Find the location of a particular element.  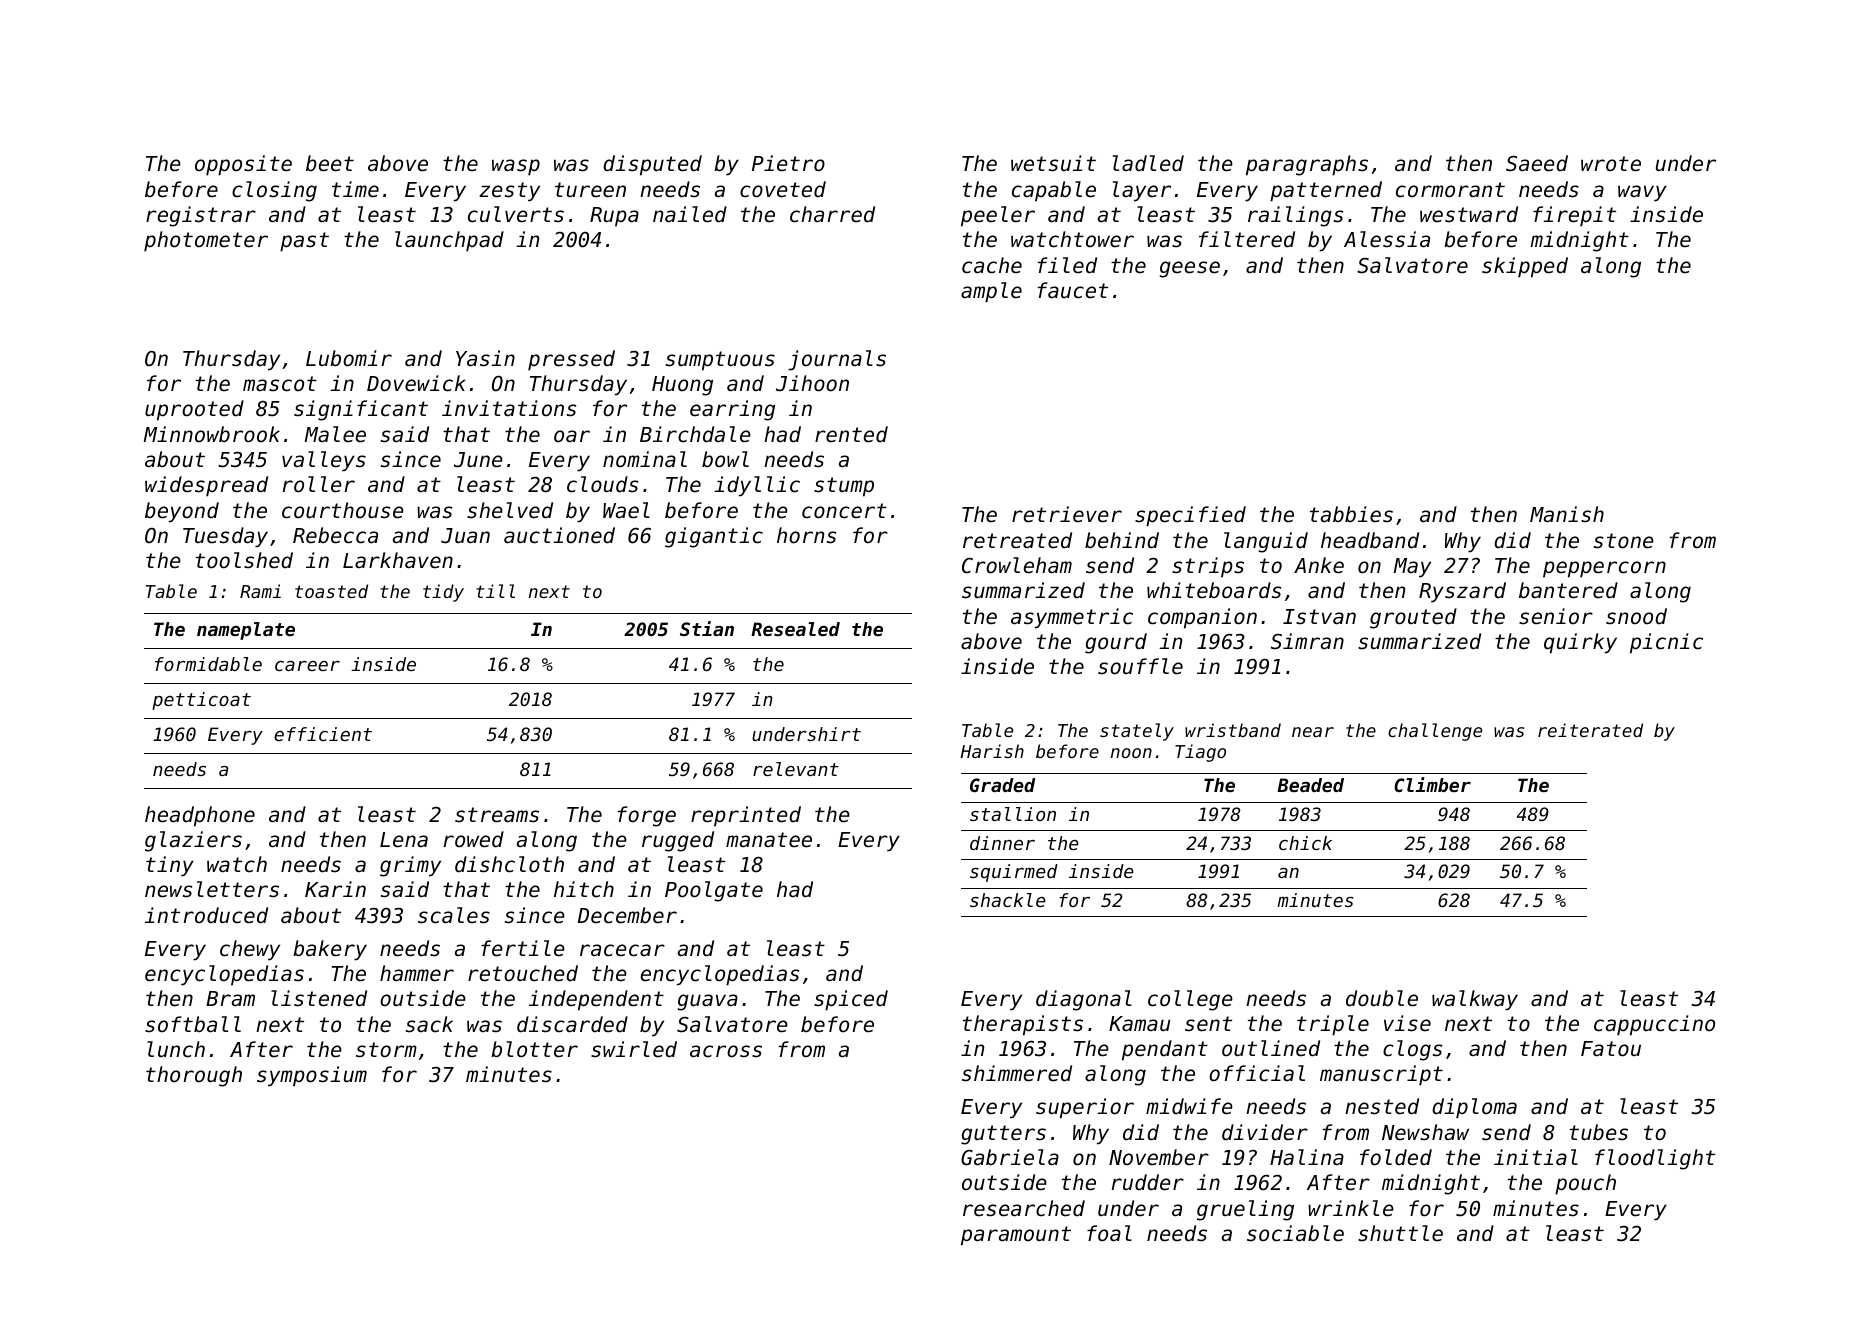

toasted is located at coordinates (331, 591).
